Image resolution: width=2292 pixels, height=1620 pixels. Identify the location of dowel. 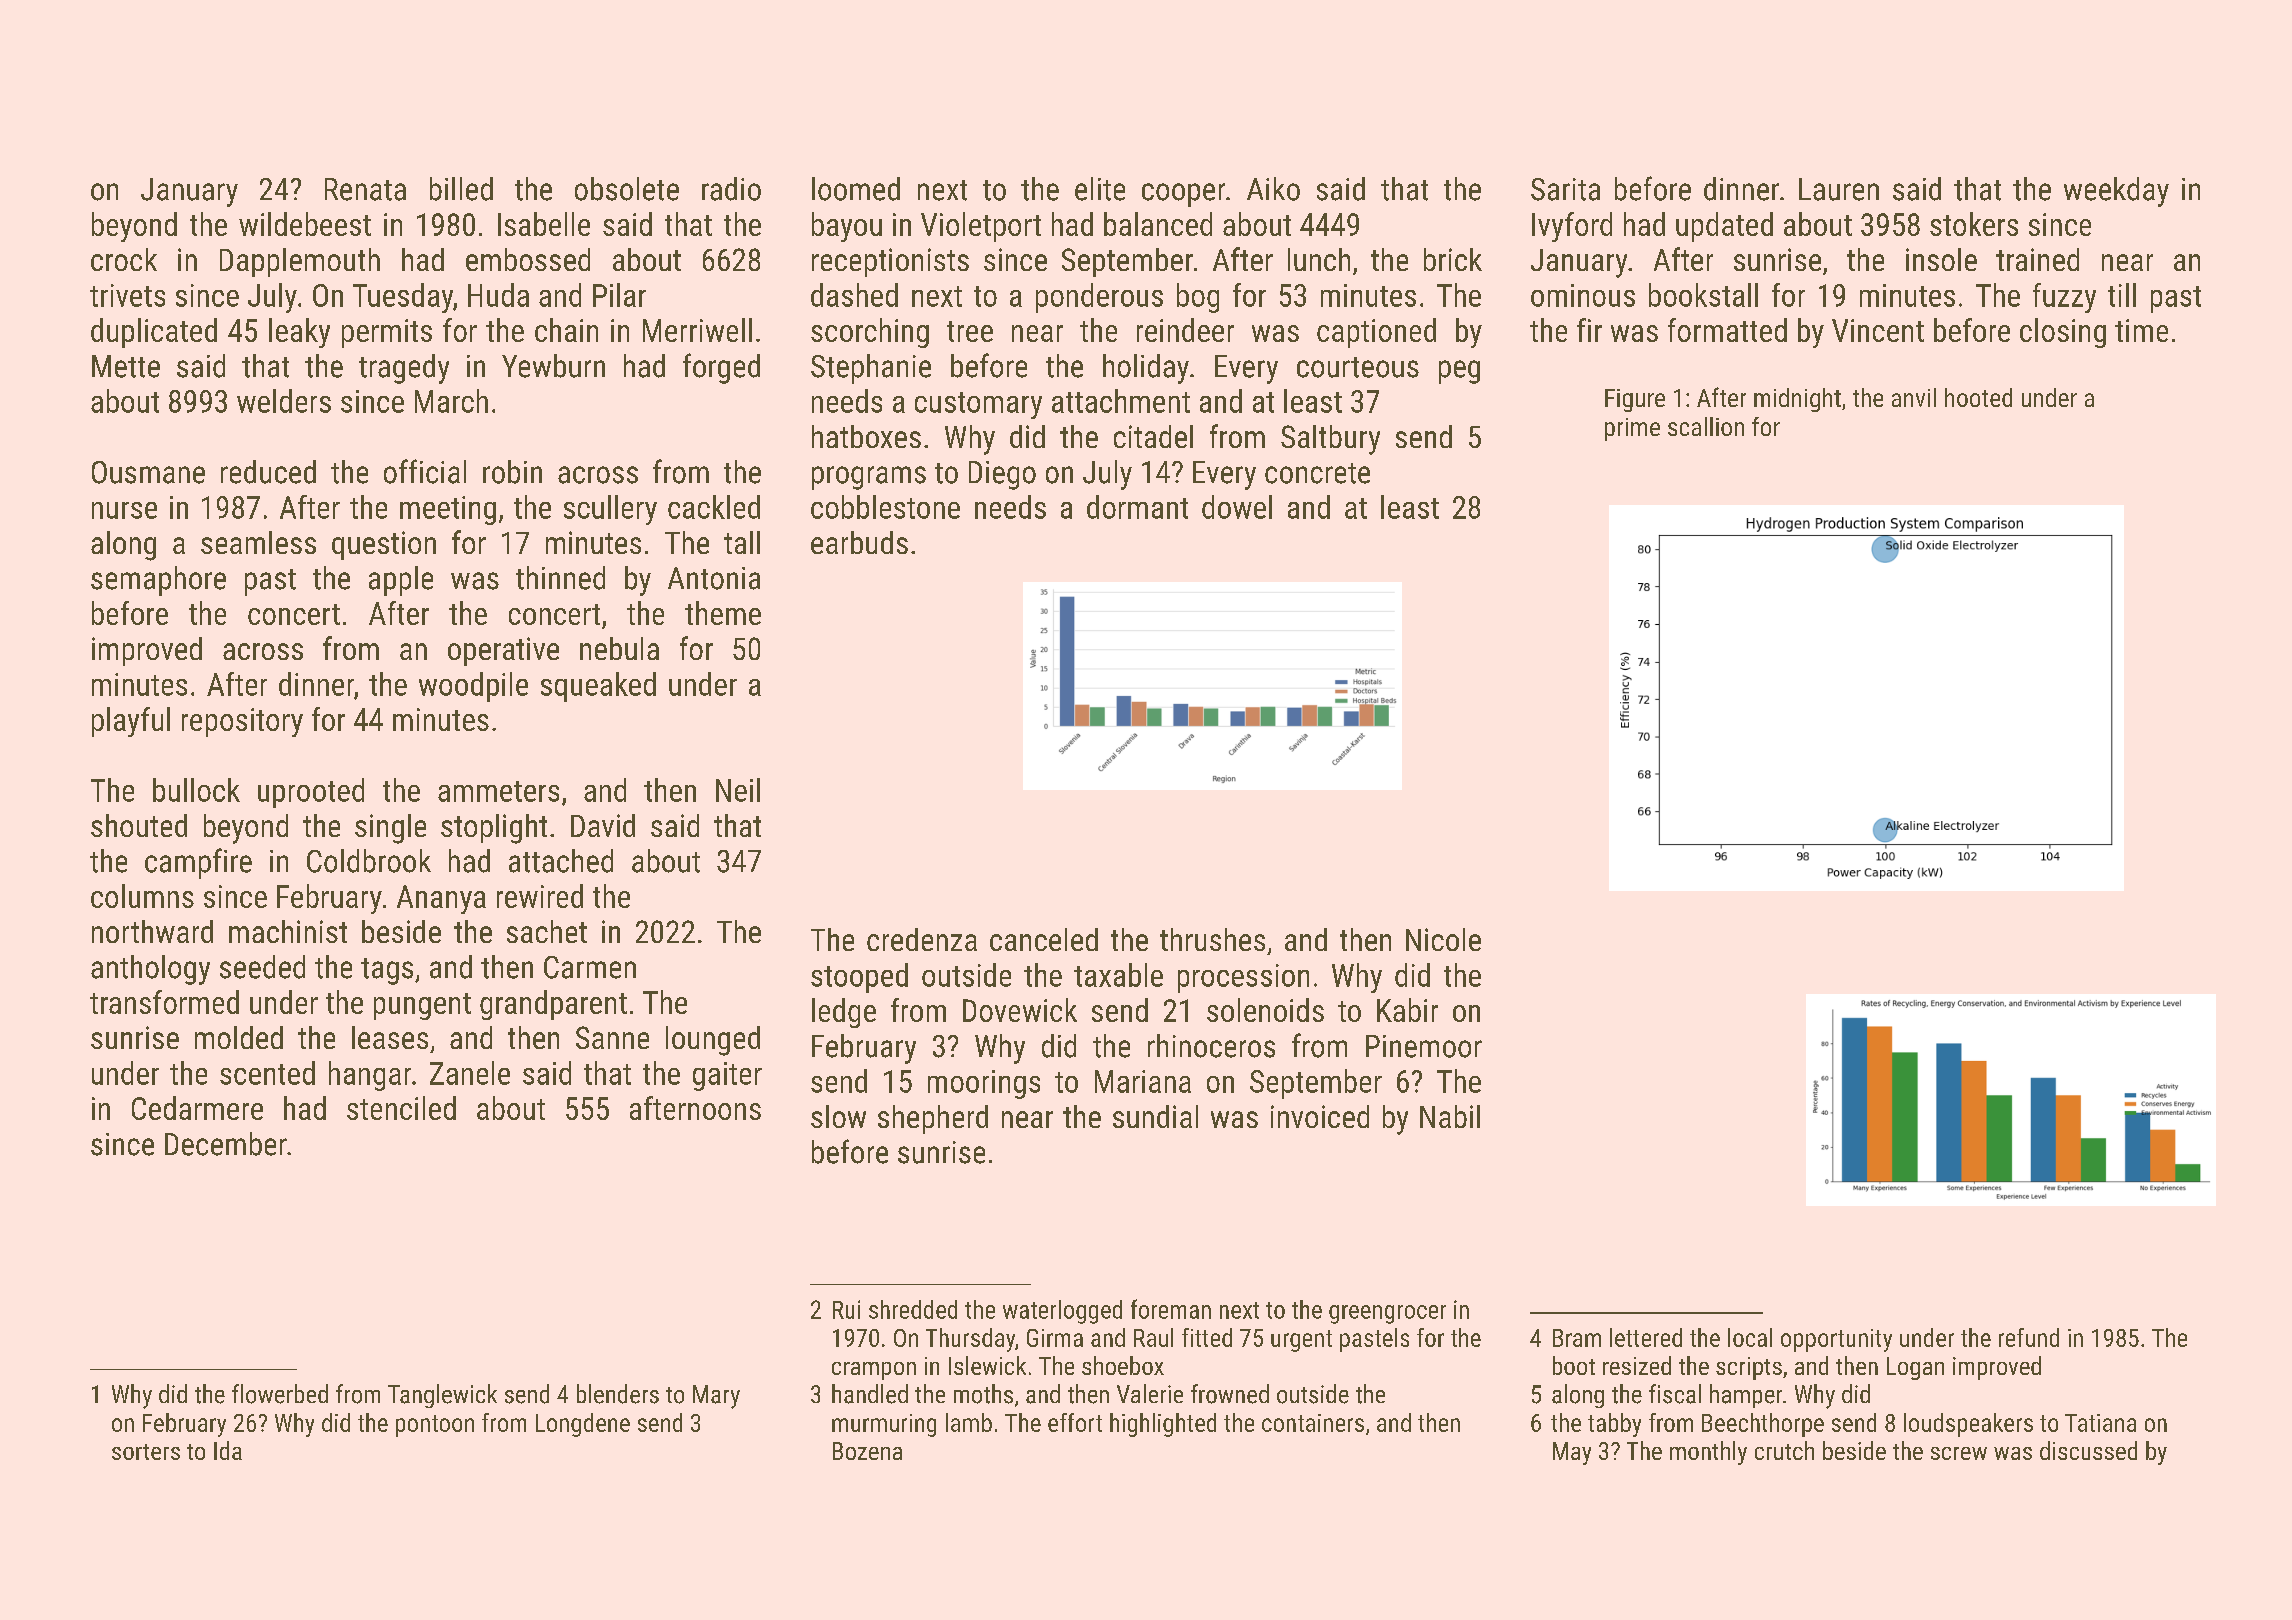
(1237, 507).
